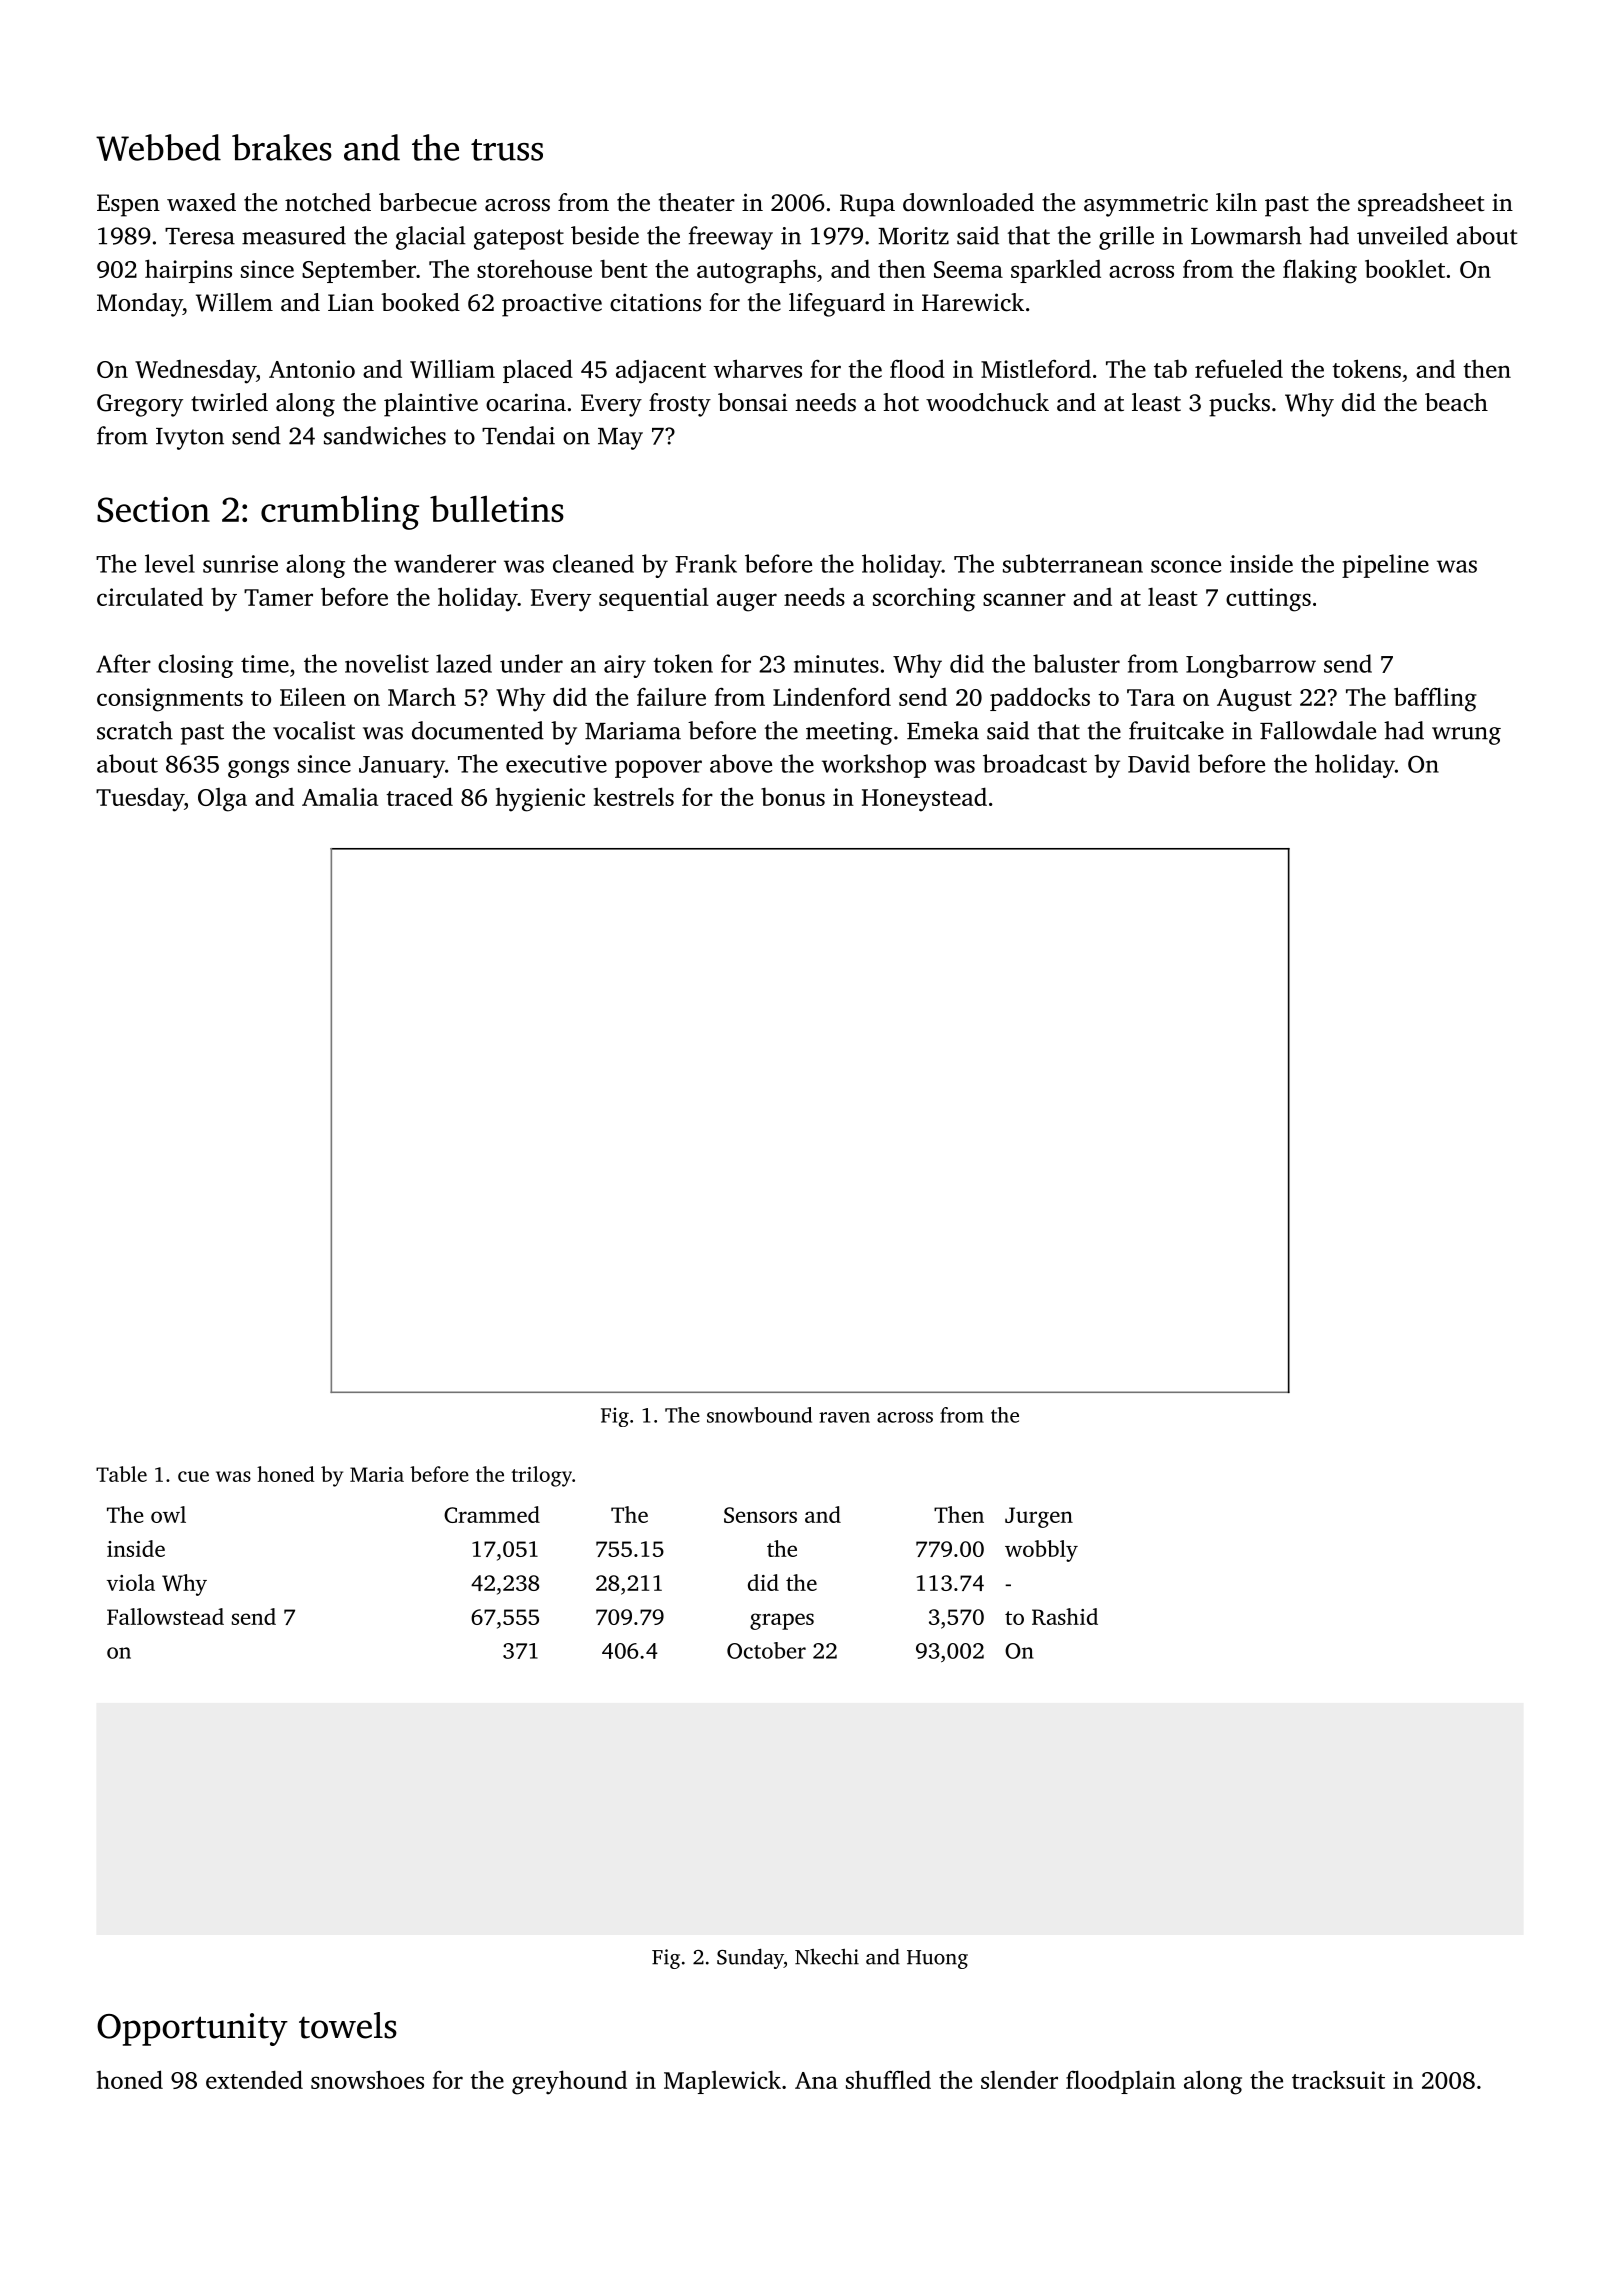  Describe the element at coordinates (192, 2029) in the image. I see `Opportunity` at that location.
